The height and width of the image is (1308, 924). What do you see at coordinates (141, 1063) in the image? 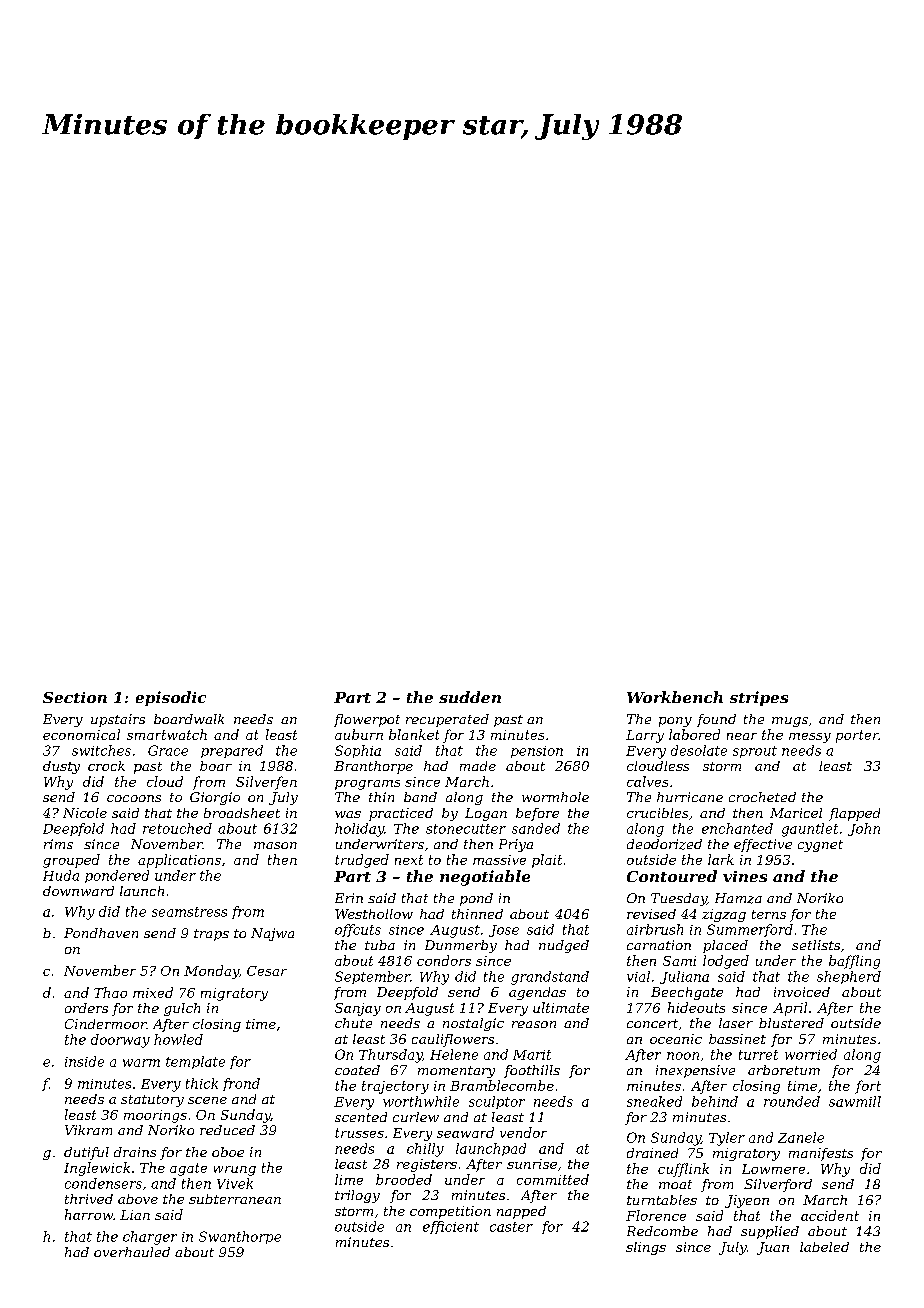
I see `warm` at bounding box center [141, 1063].
